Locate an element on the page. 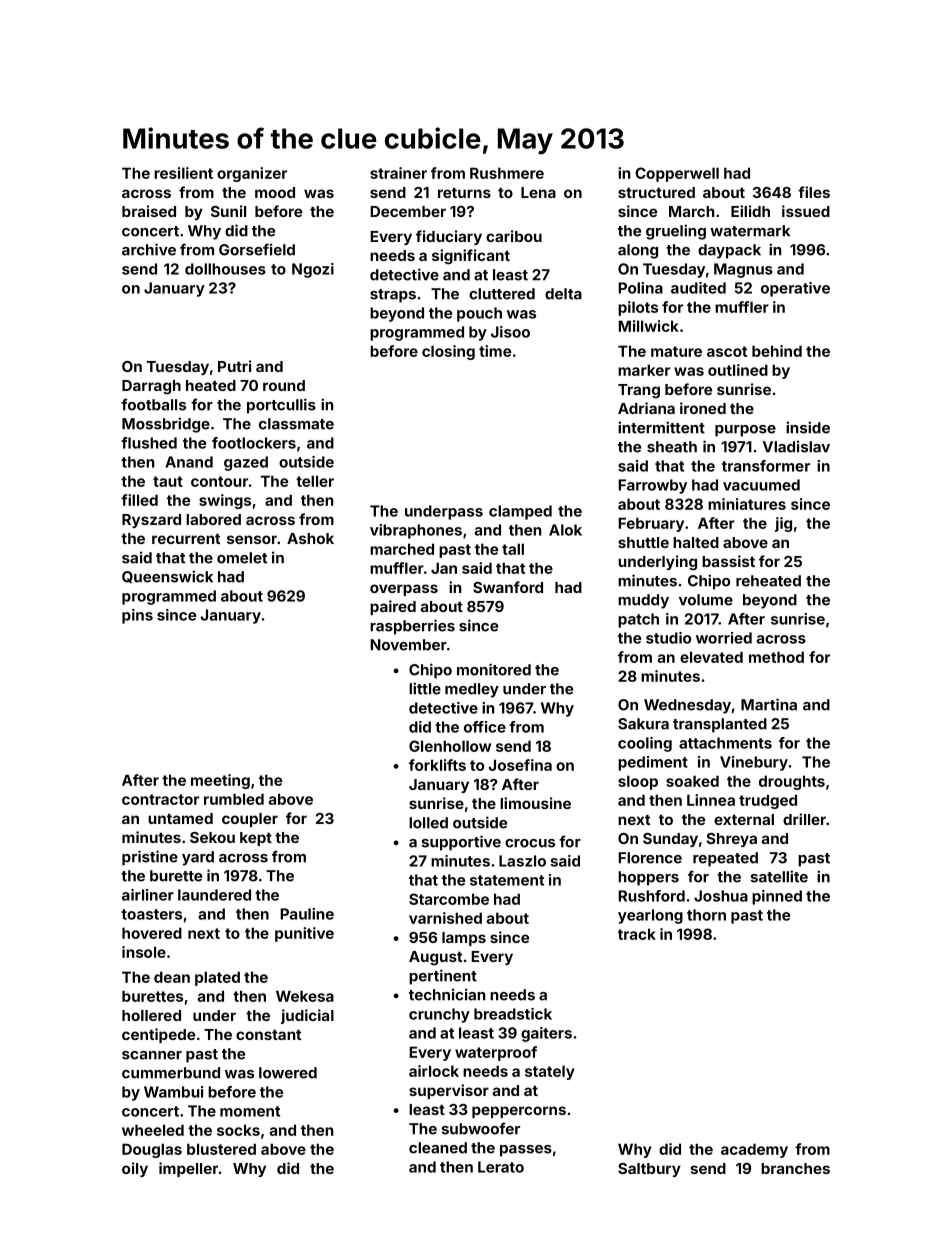 The height and width of the document is (1233, 952). bassist is located at coordinates (728, 561).
